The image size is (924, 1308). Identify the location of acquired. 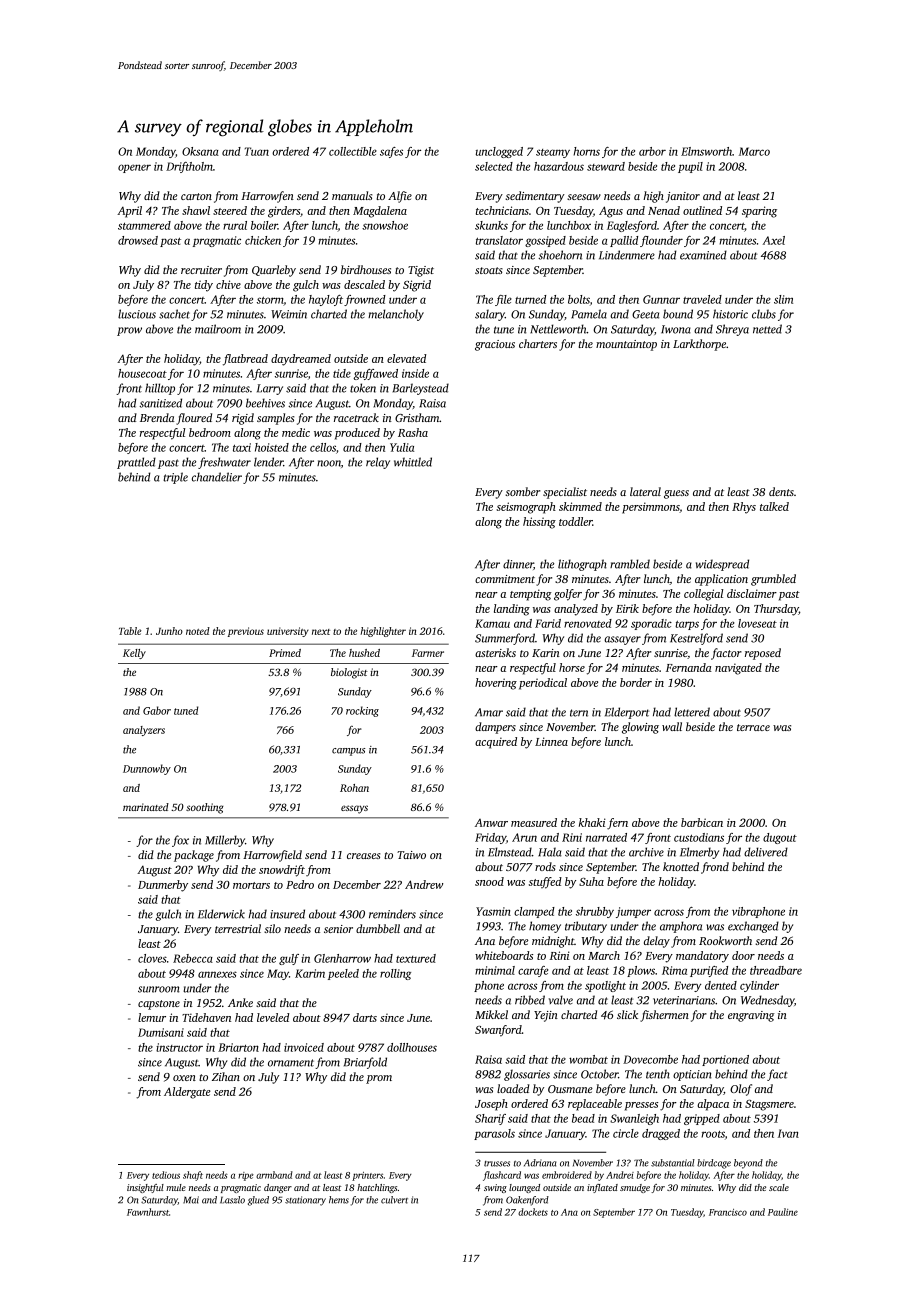
(496, 743).
